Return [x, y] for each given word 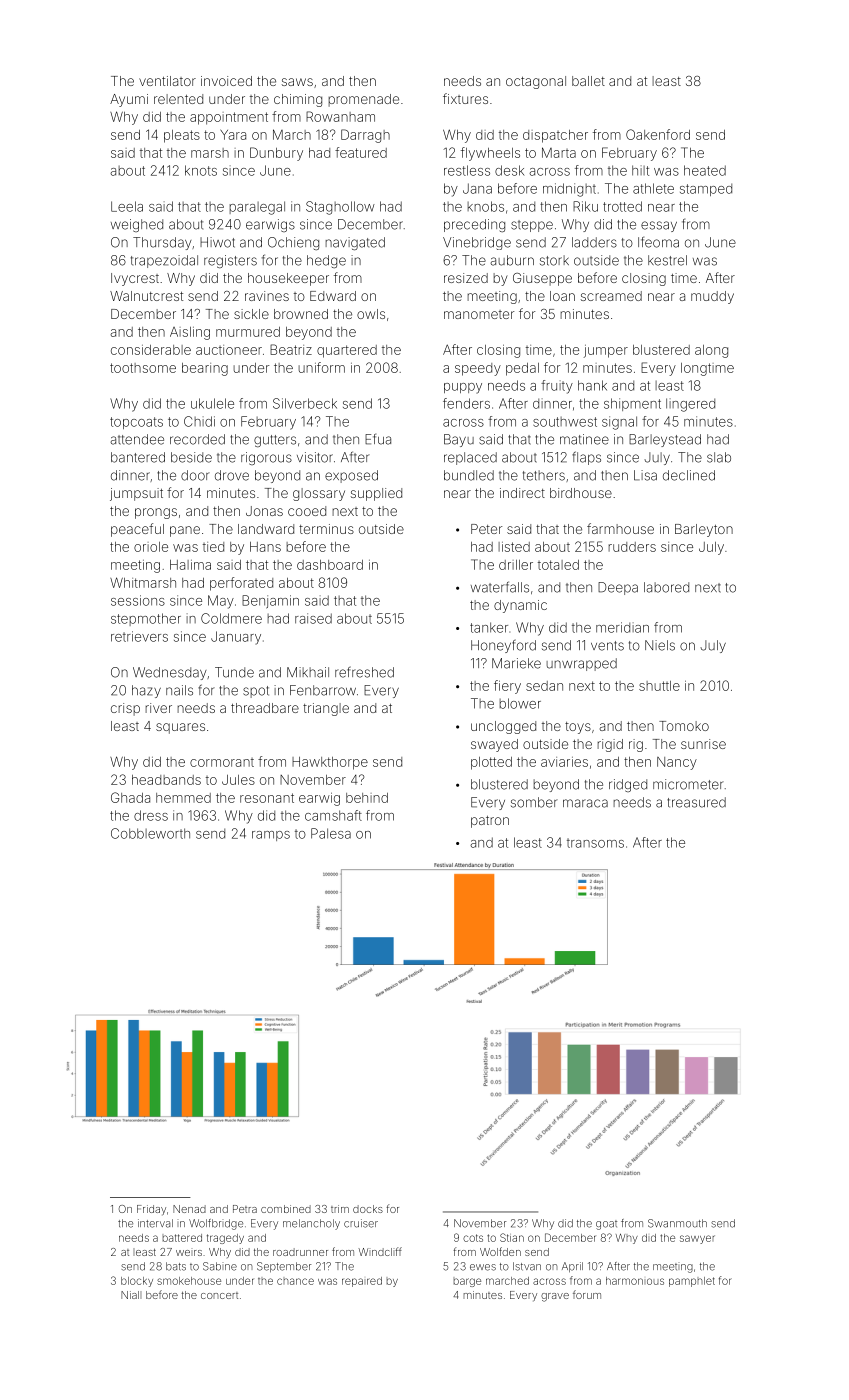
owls [371, 314]
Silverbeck [305, 403]
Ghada [130, 797]
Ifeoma [658, 242]
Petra [245, 1209]
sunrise [703, 744]
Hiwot [217, 242]
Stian [512, 1237]
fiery [507, 687]
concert [219, 1295]
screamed [611, 296]
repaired [362, 1282]
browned [301, 314]
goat [606, 1225]
